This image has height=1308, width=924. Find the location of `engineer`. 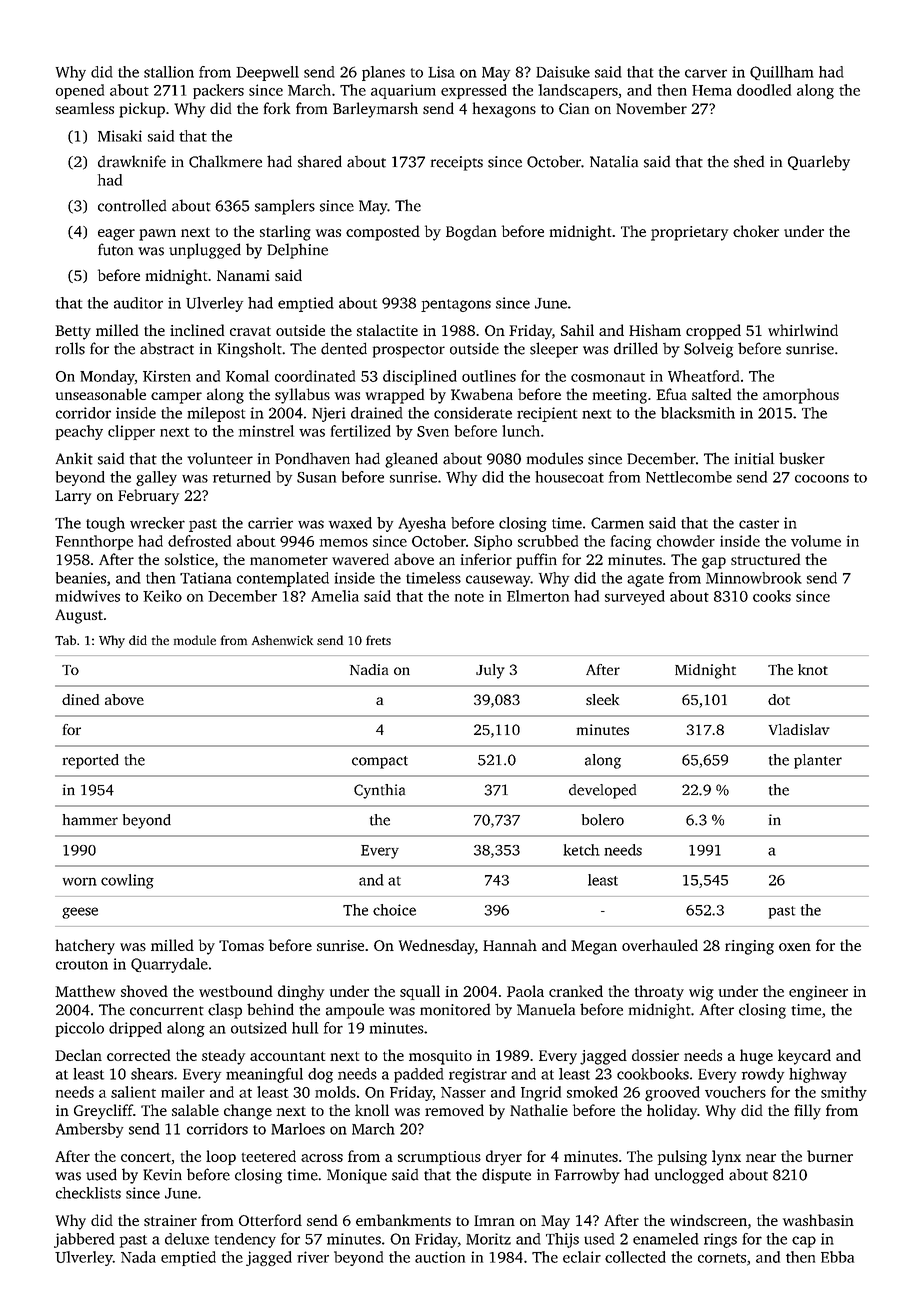

engineer is located at coordinates (818, 993).
